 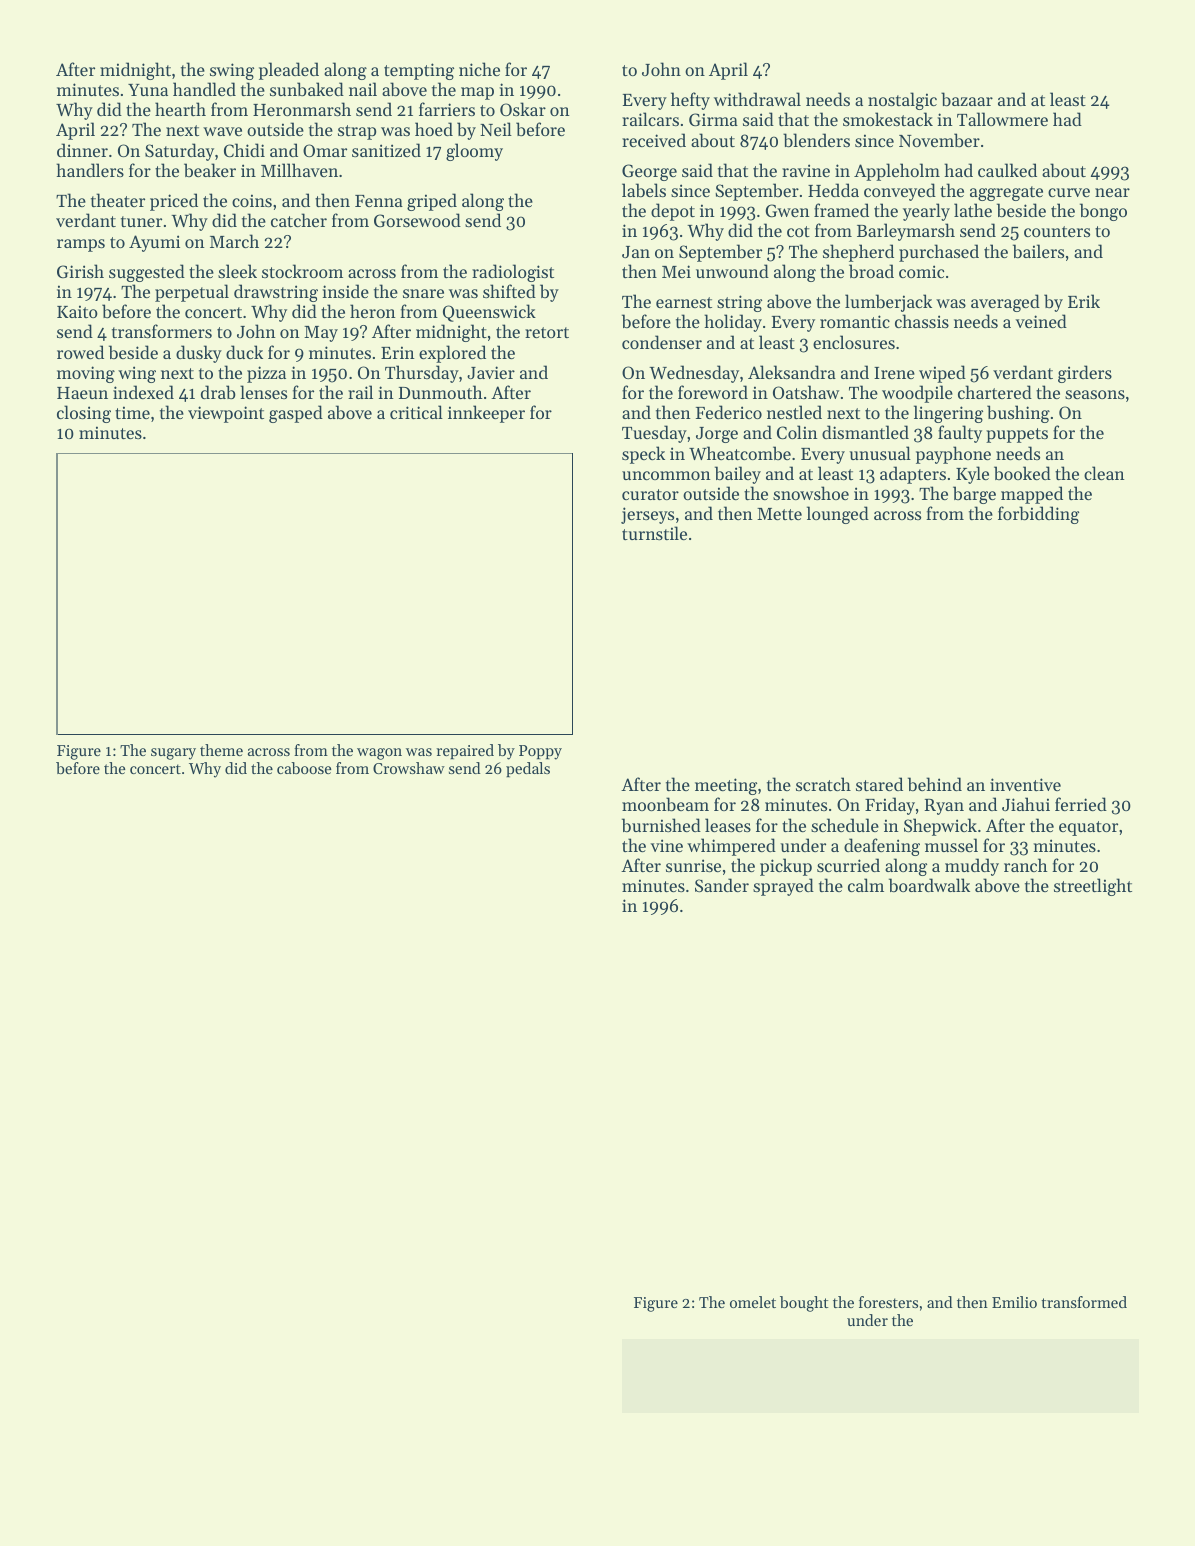 What do you see at coordinates (173, 754) in the page?
I see `sugary` at bounding box center [173, 754].
